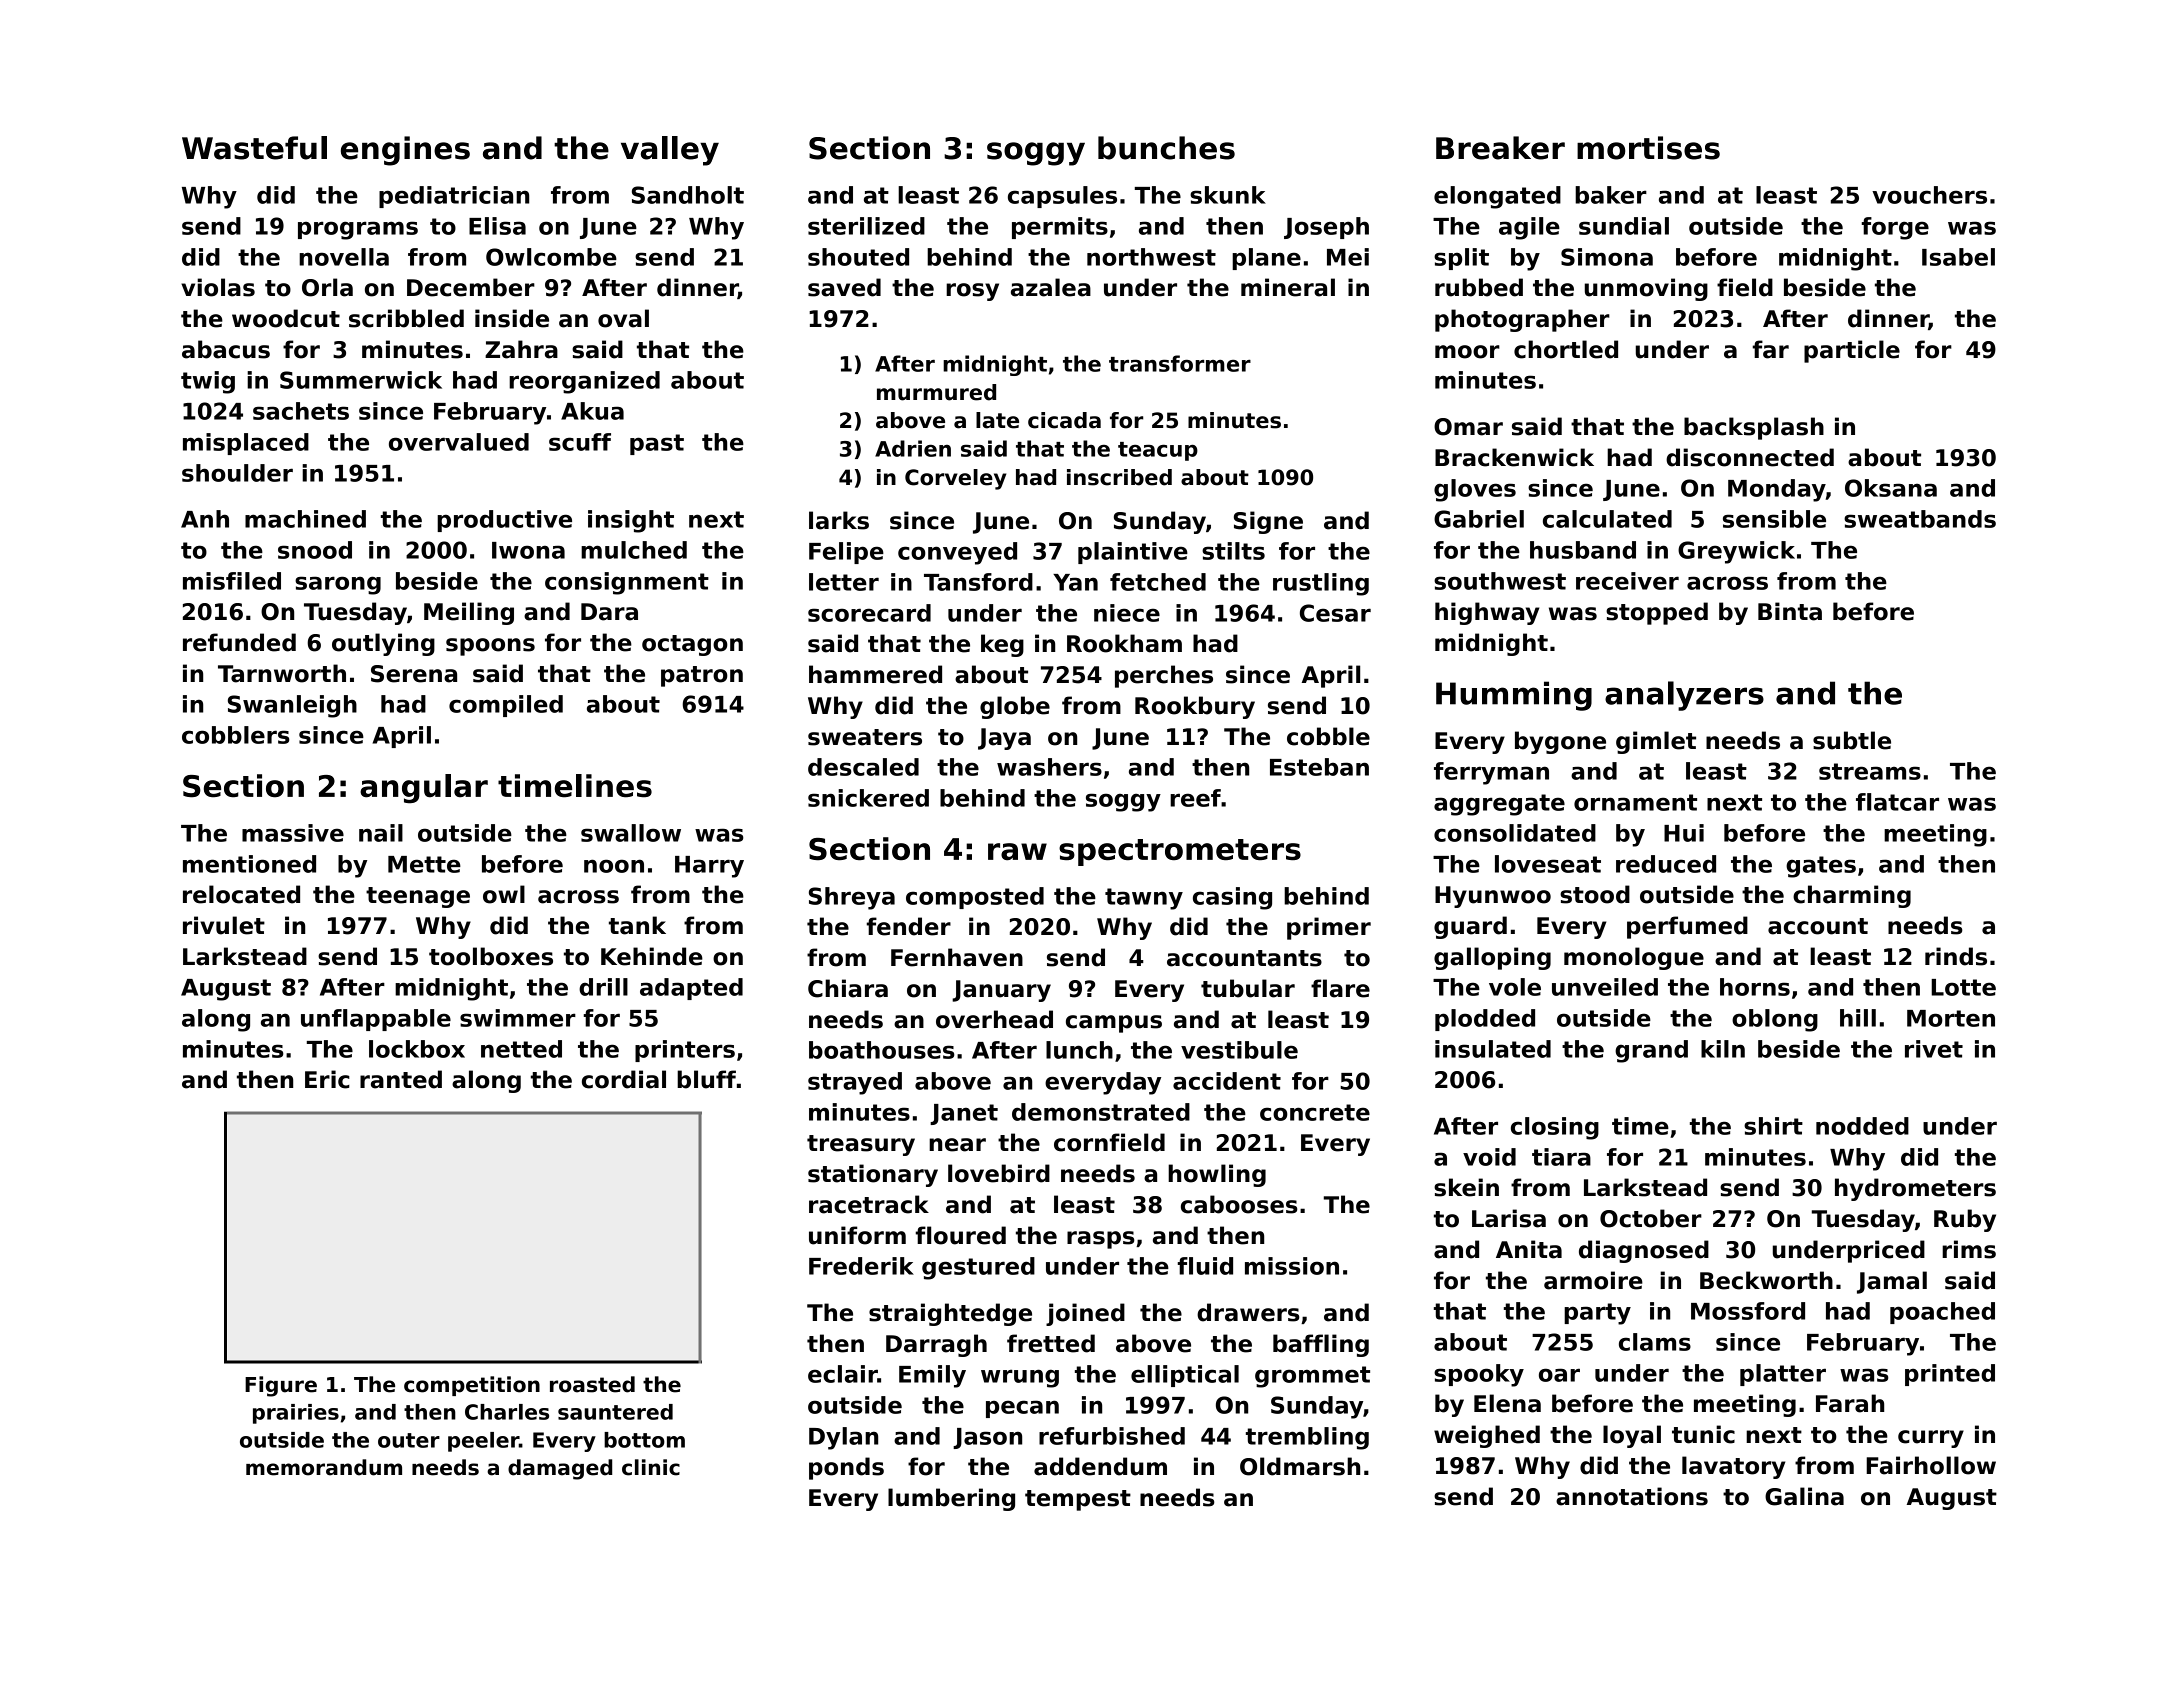 The height and width of the image is (1683, 2178). Describe the element at coordinates (1466, 1187) in the image. I see `skein` at that location.
